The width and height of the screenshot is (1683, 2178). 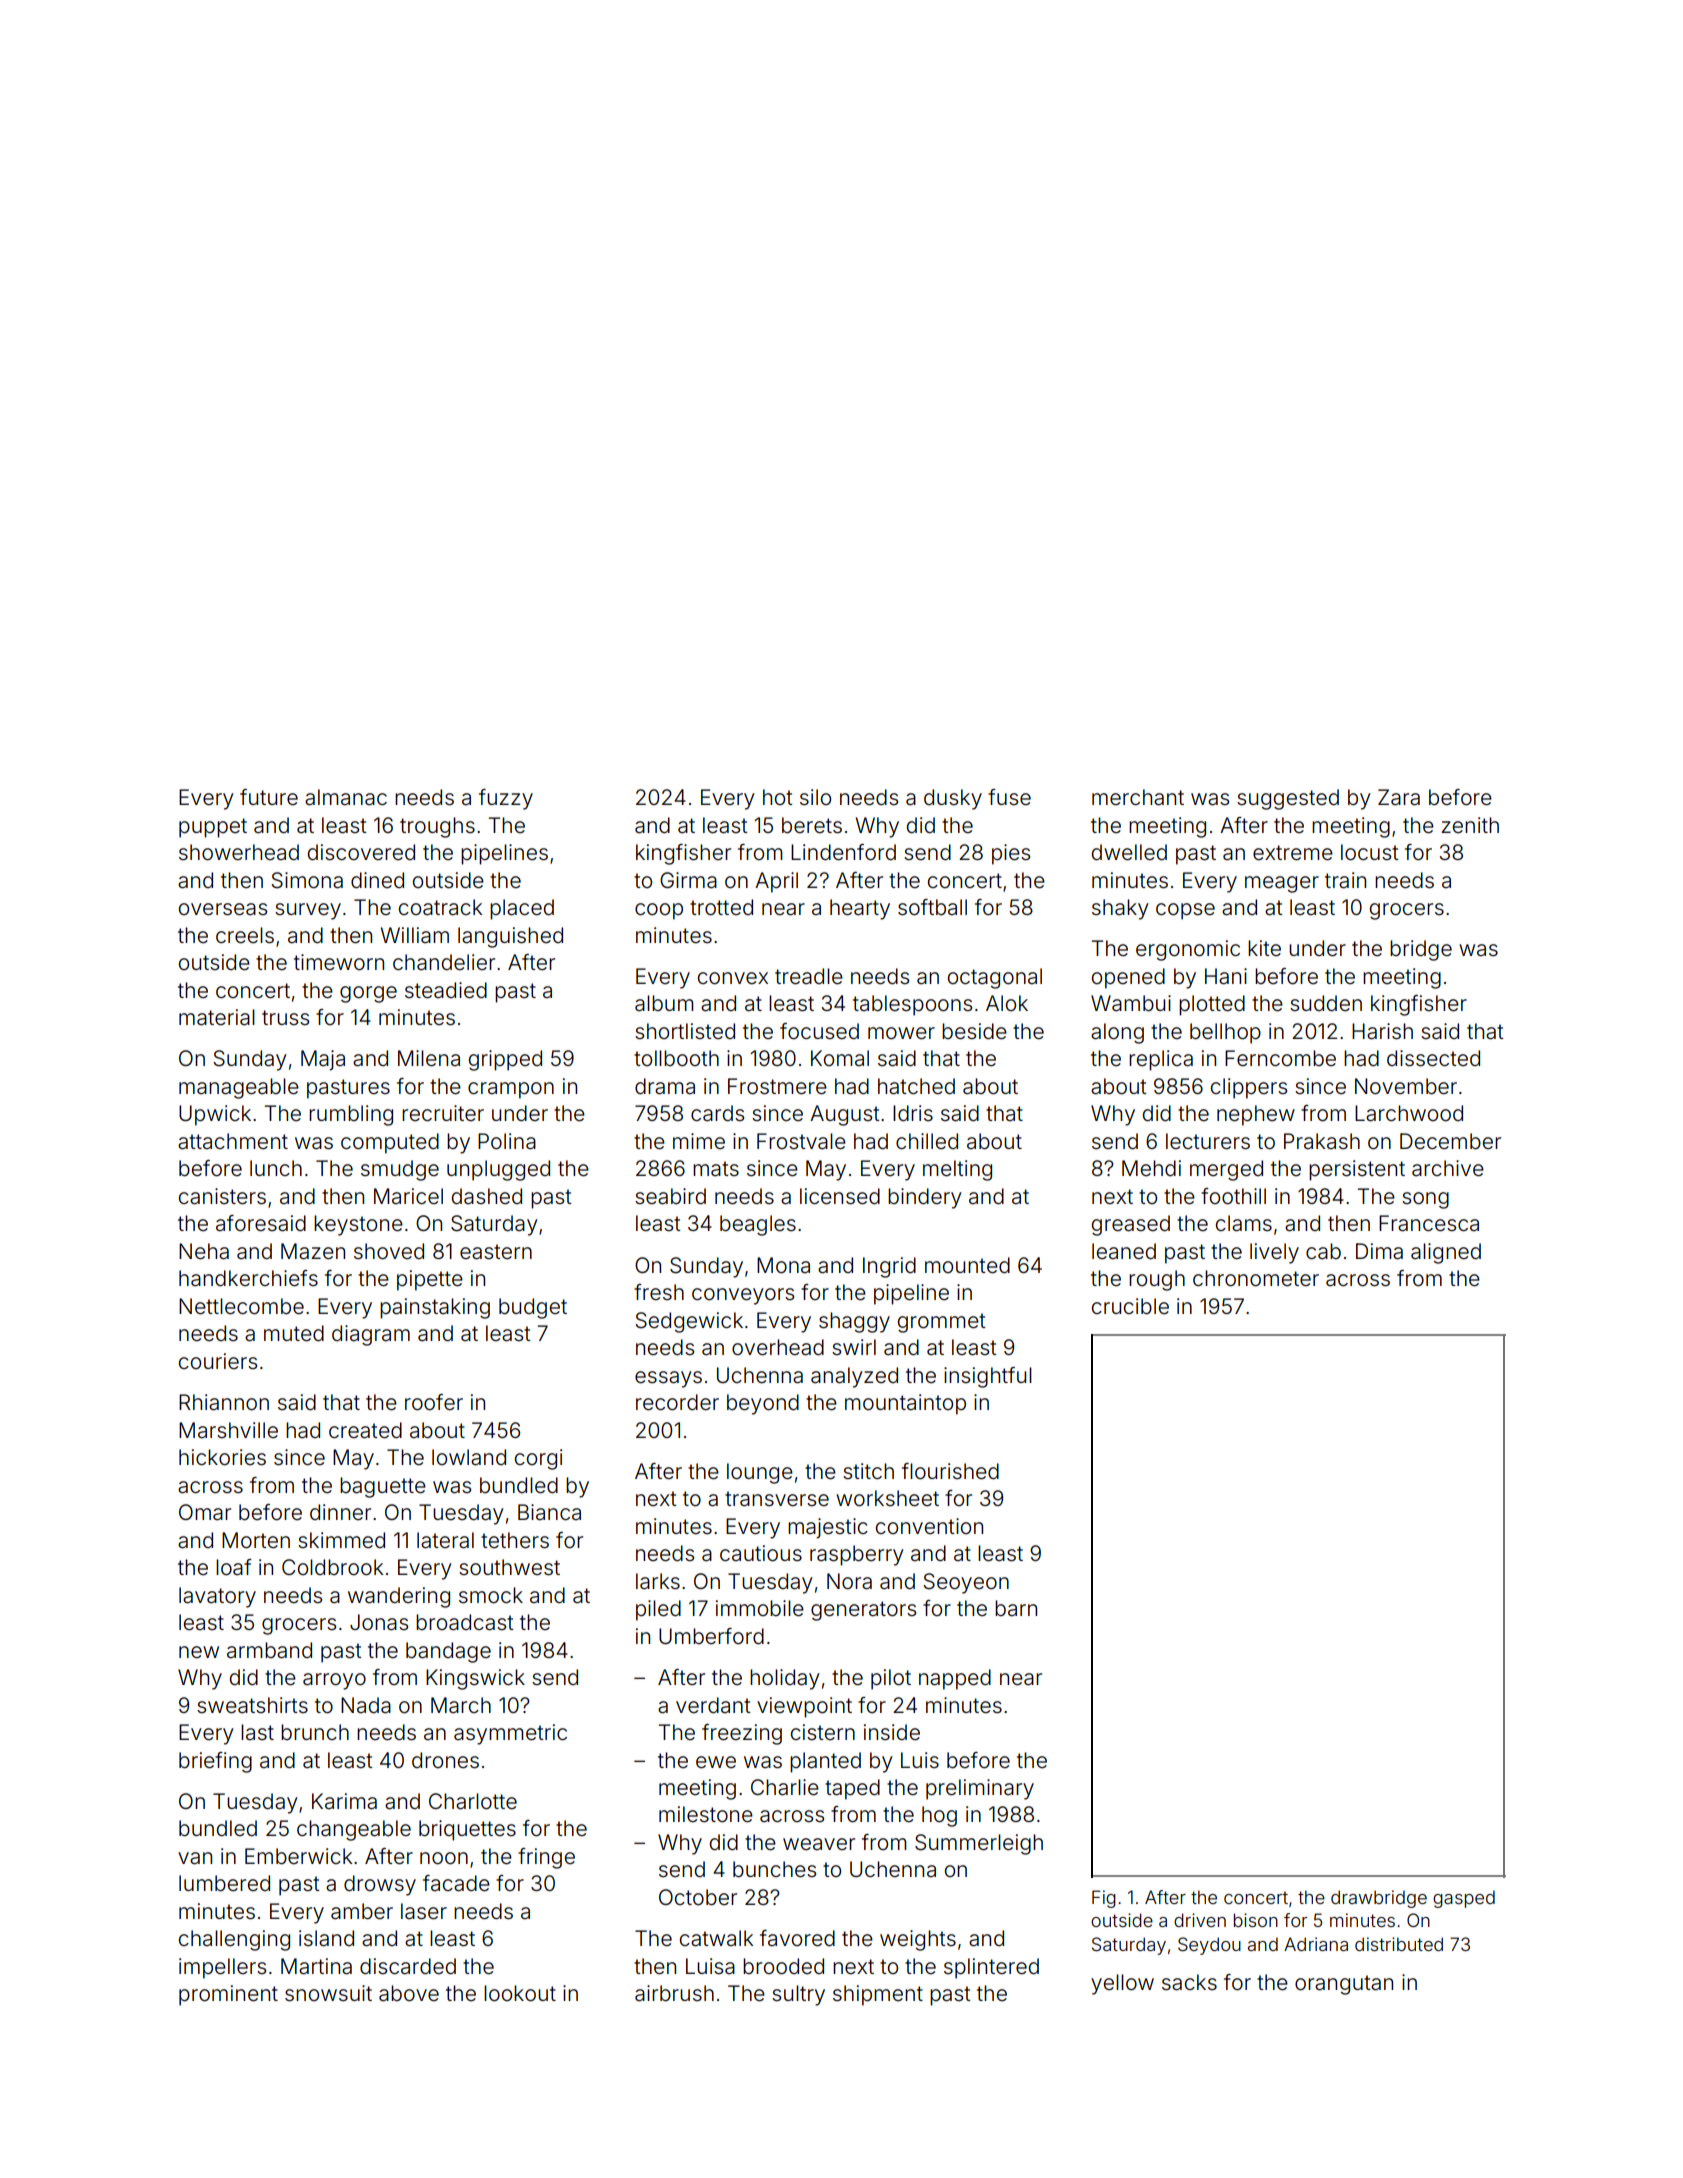 I want to click on merged, so click(x=1226, y=1170).
